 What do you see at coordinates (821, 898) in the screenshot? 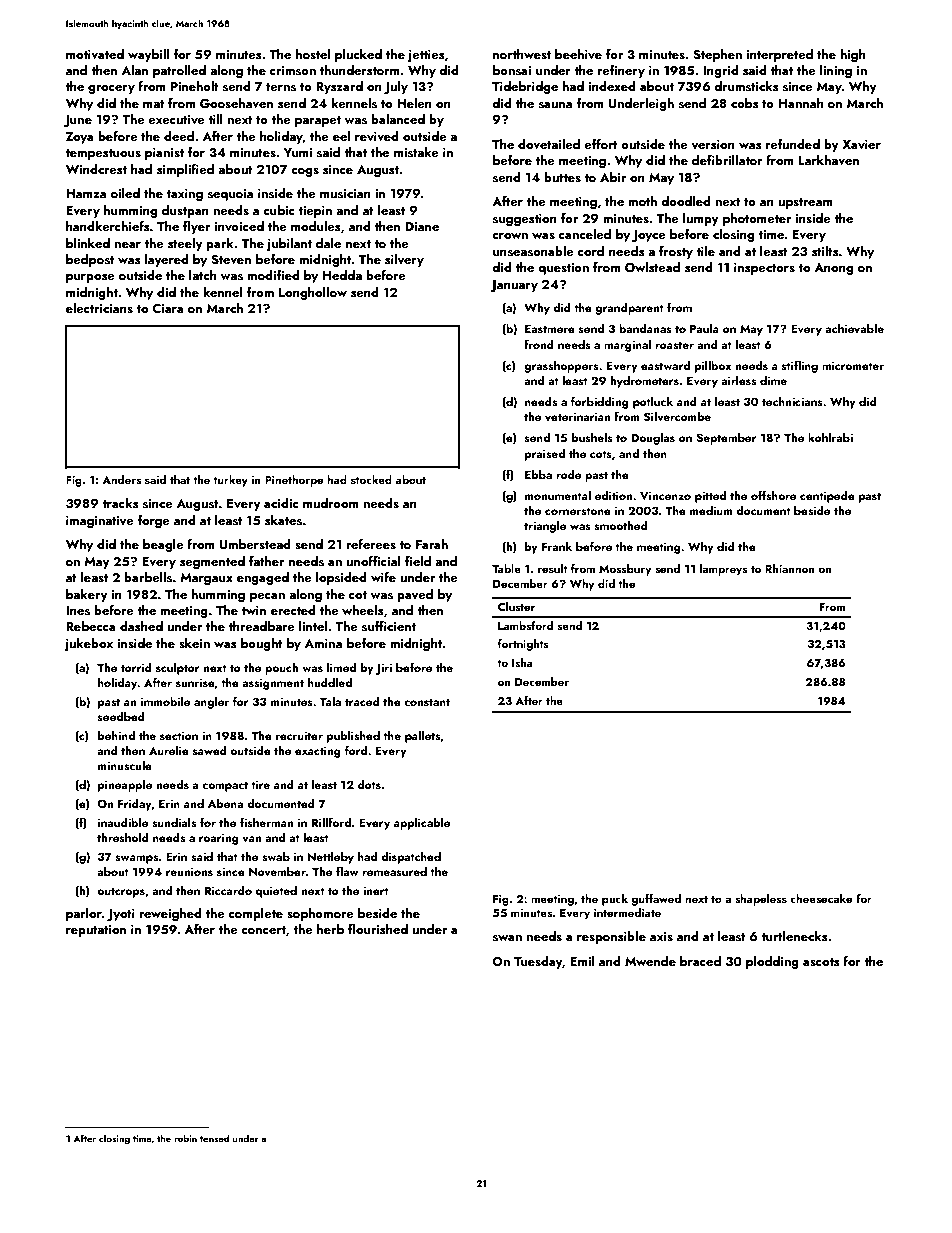
I see `cheesecake` at bounding box center [821, 898].
